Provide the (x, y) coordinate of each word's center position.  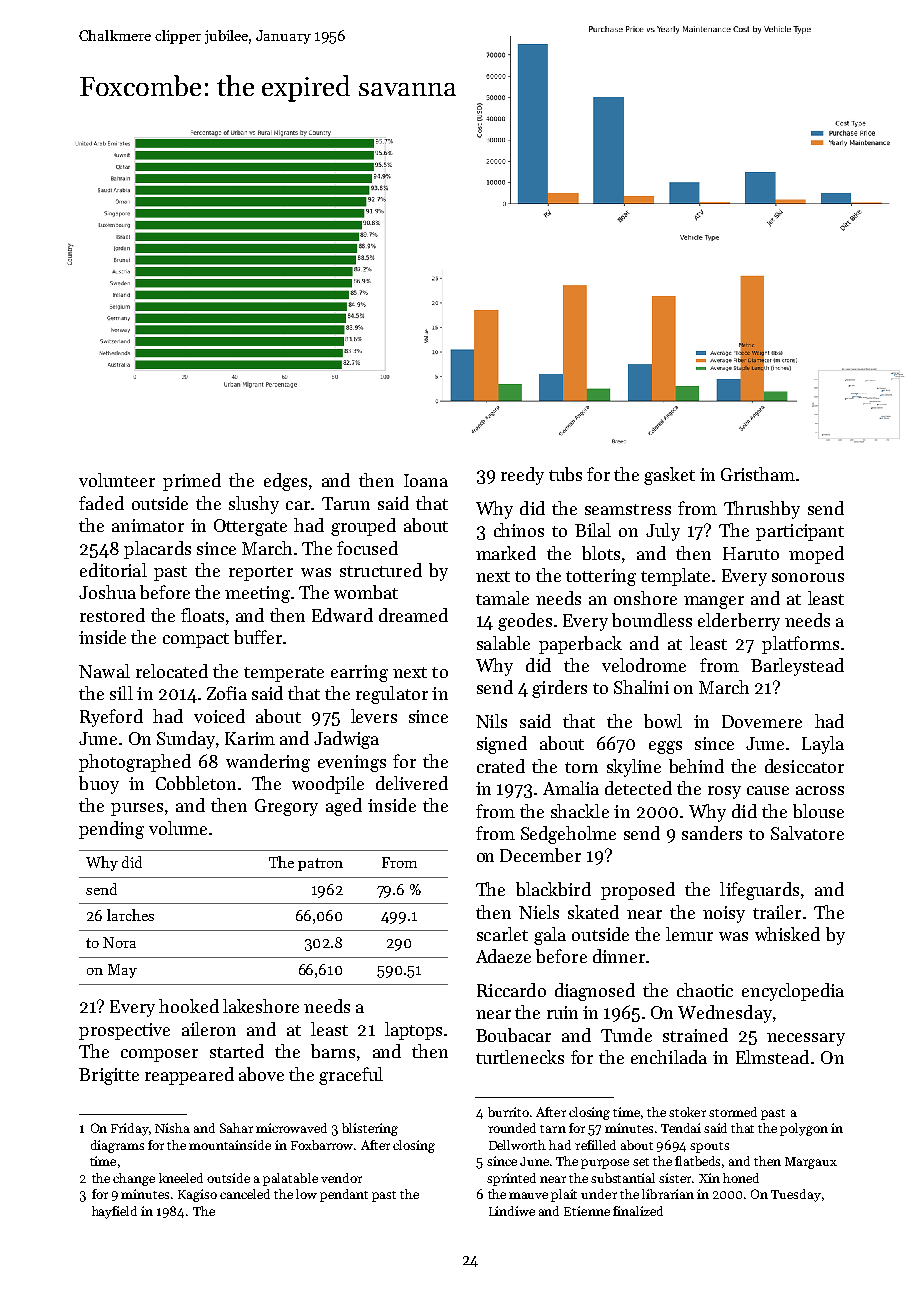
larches (130, 915)
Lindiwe (512, 1211)
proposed (638, 891)
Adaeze (503, 956)
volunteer (117, 480)
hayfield (114, 1212)
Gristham (758, 474)
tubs (565, 474)
